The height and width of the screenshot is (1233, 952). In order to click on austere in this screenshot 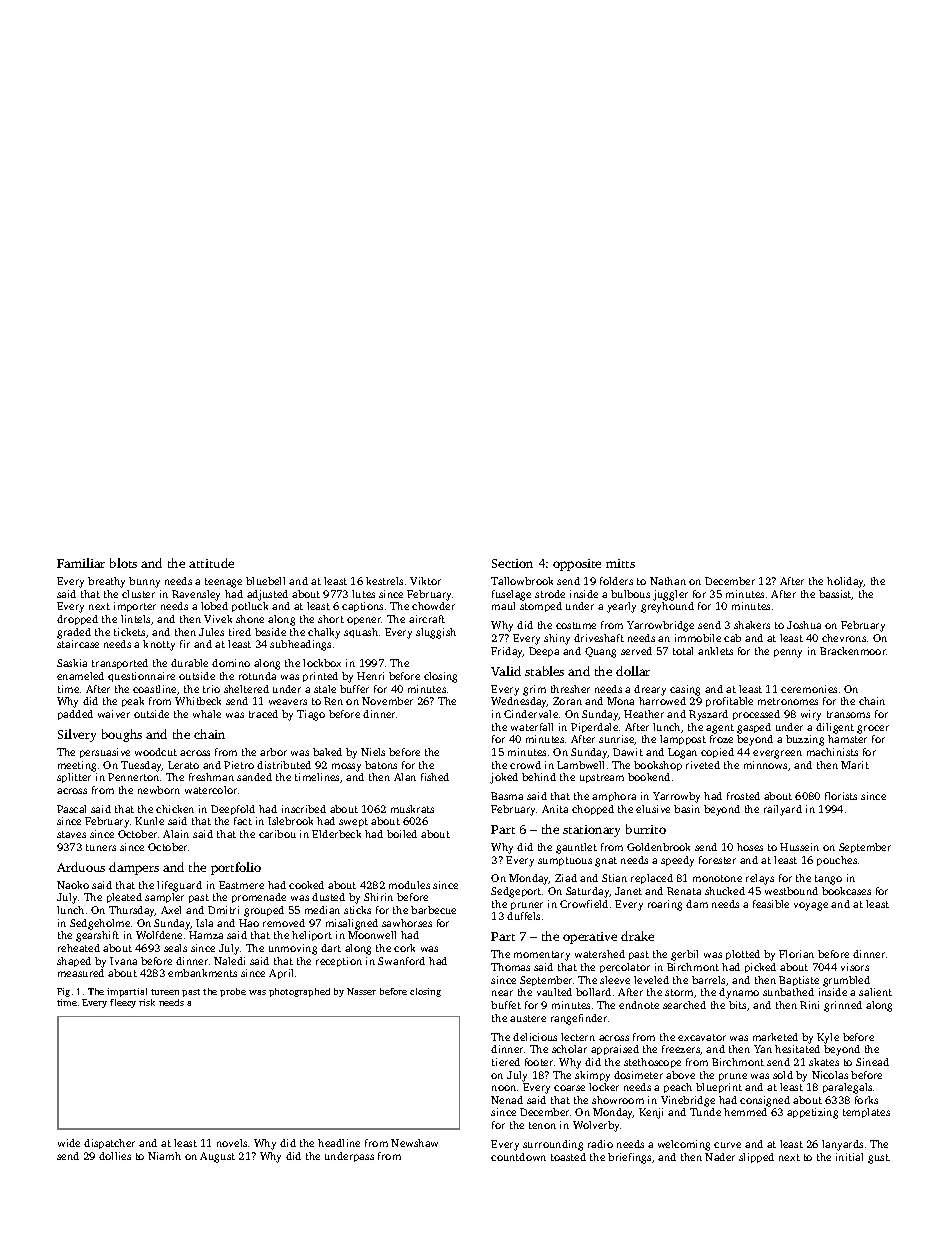, I will do `click(528, 1018)`.
